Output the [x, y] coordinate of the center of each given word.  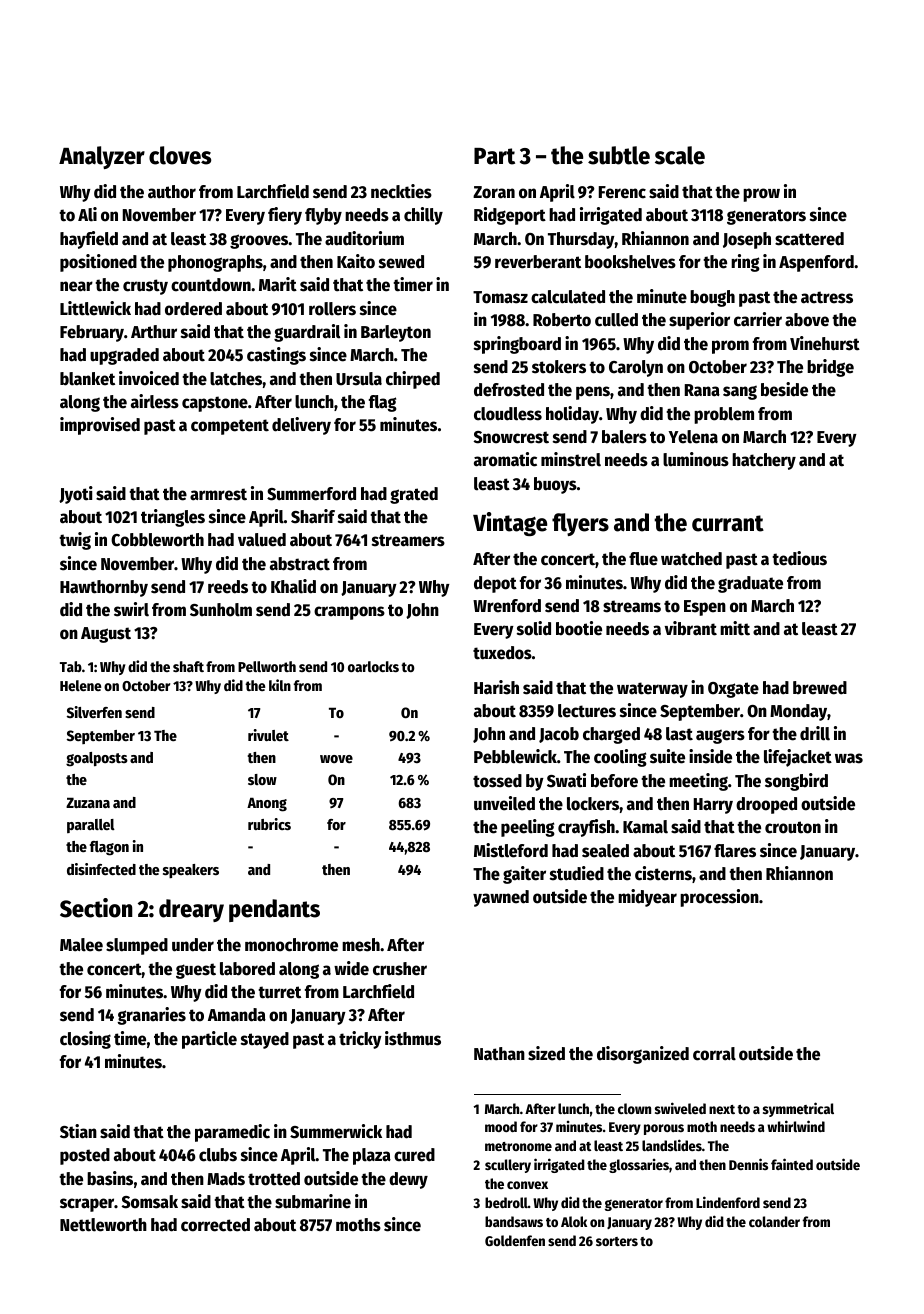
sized [546, 1053]
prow [761, 195]
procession [719, 898]
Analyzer [102, 157]
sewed [401, 262]
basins [110, 1178]
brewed [820, 688]
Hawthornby [104, 588]
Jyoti [76, 495]
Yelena [693, 437]
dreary [191, 910]
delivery [301, 426]
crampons [349, 613]
